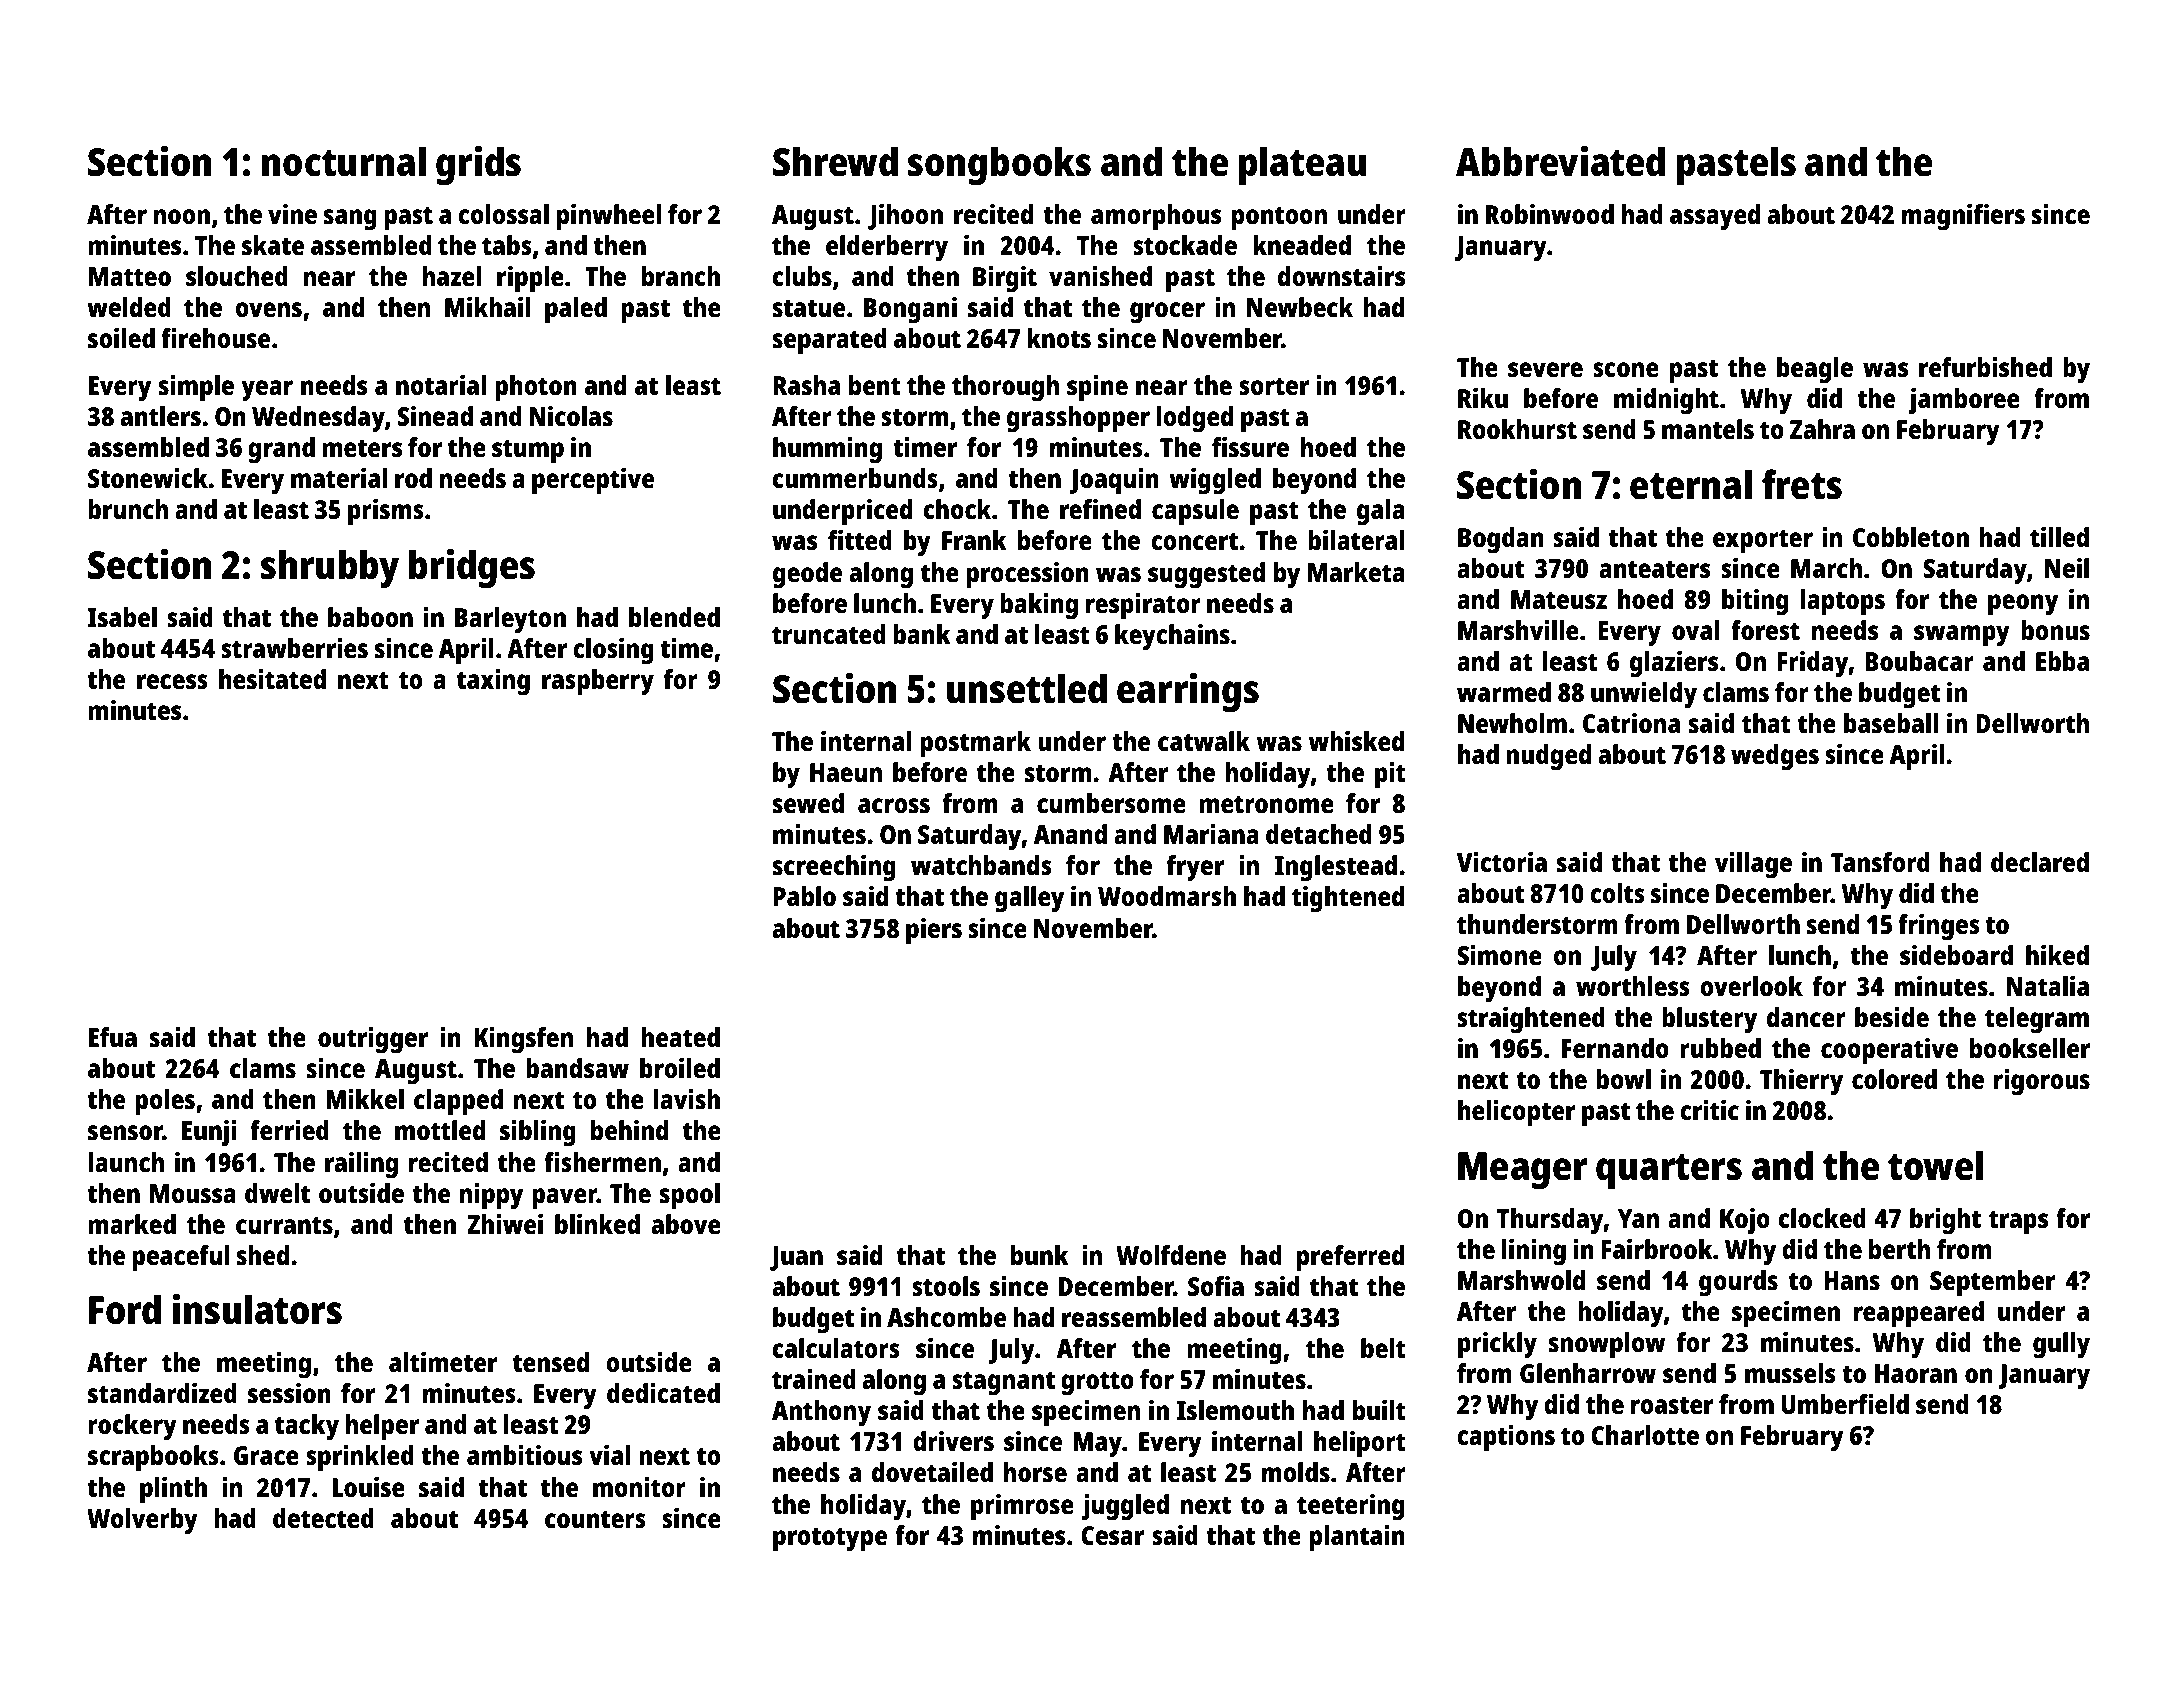 The width and height of the document is (2178, 1683). I want to click on currants, so click(284, 1225).
